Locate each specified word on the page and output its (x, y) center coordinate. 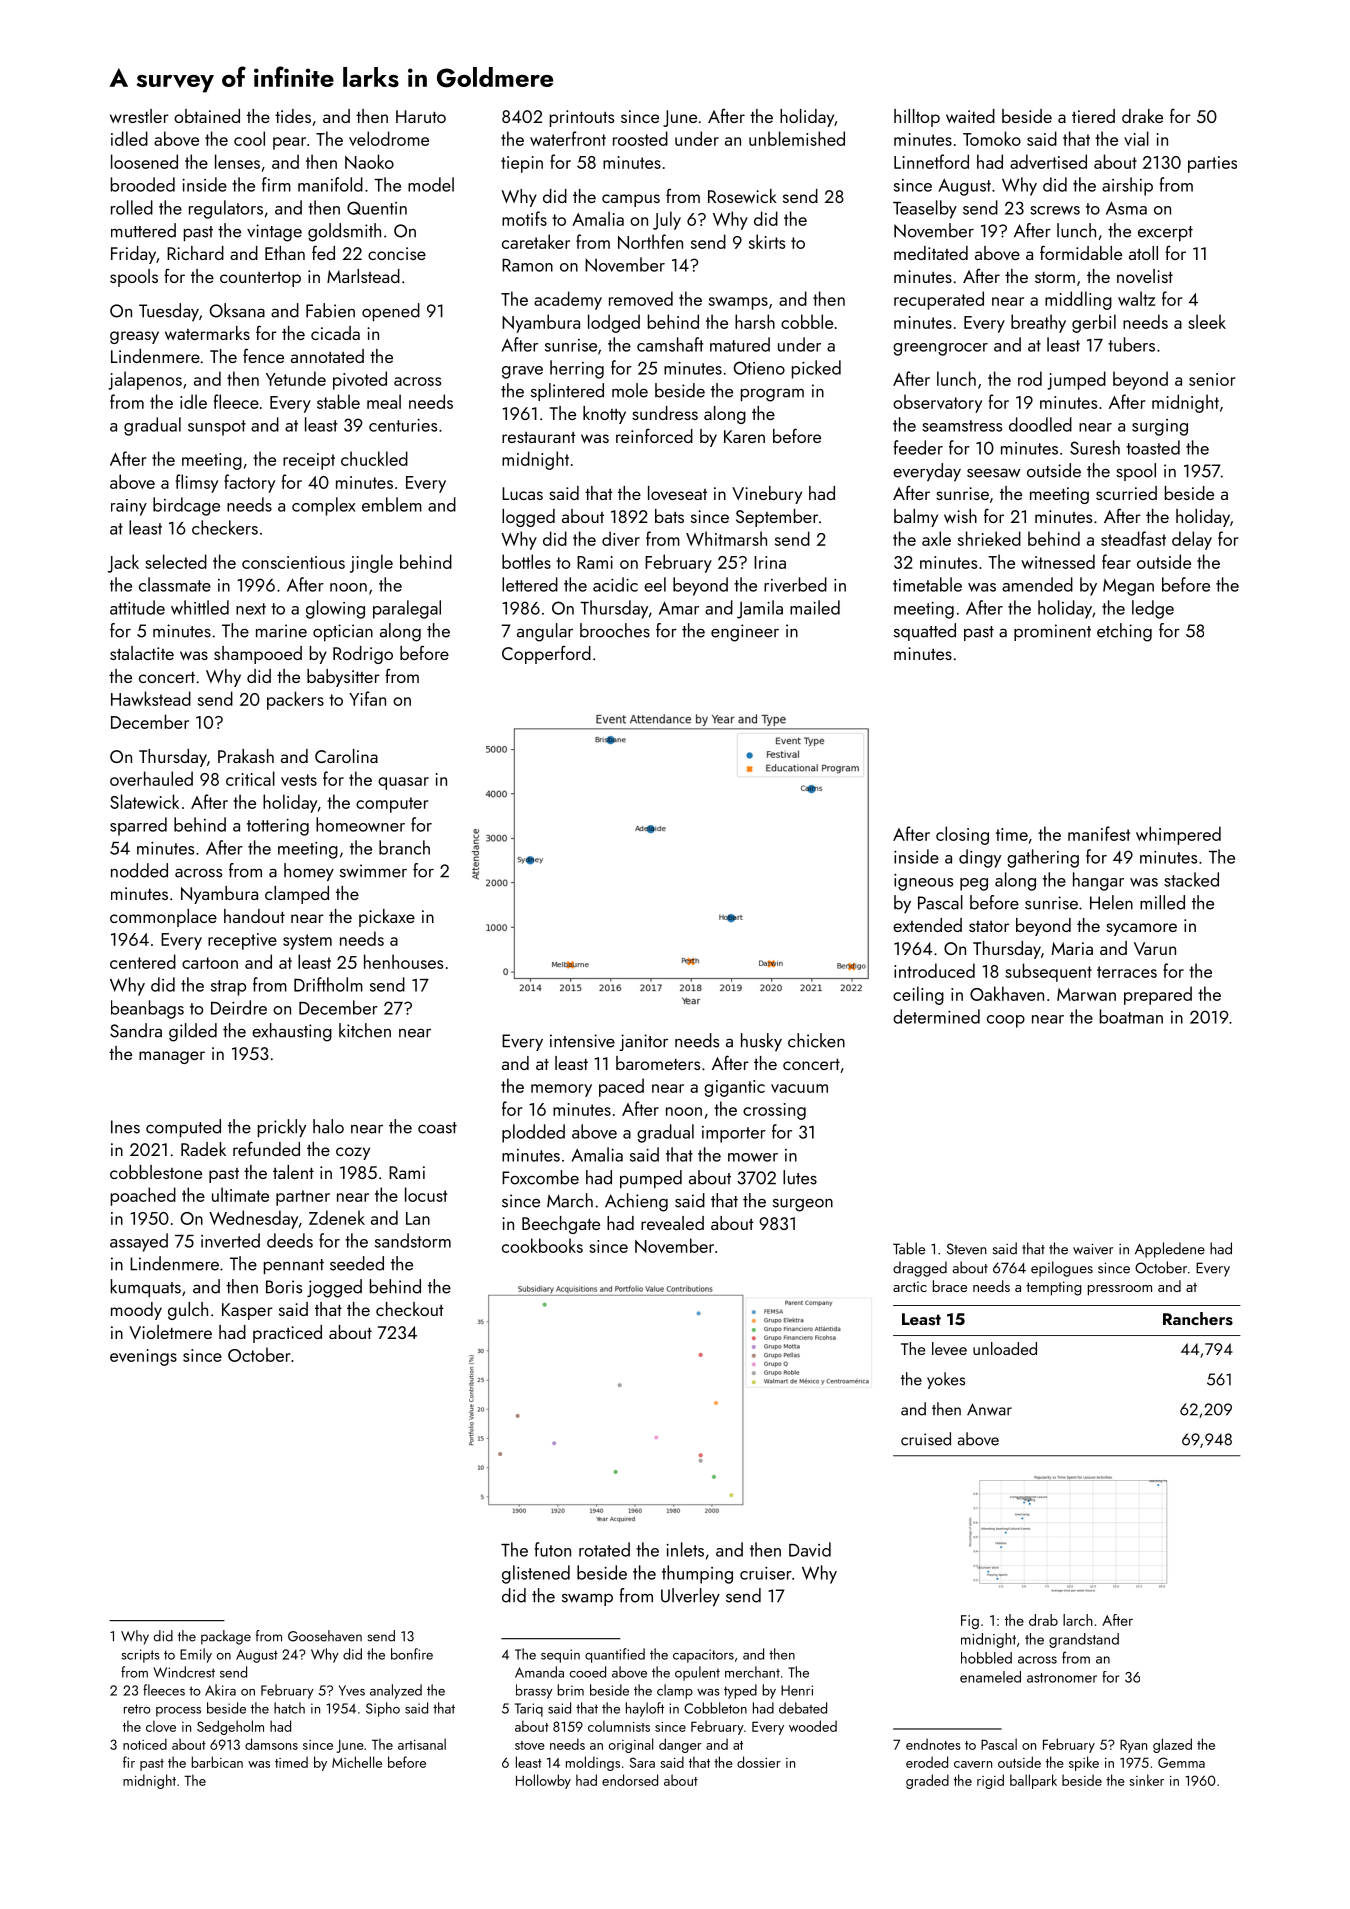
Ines (125, 1127)
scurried (1126, 493)
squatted (925, 632)
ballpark (1033, 1781)
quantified (615, 1655)
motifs (524, 218)
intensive (582, 1041)
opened (391, 312)
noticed (145, 1744)
